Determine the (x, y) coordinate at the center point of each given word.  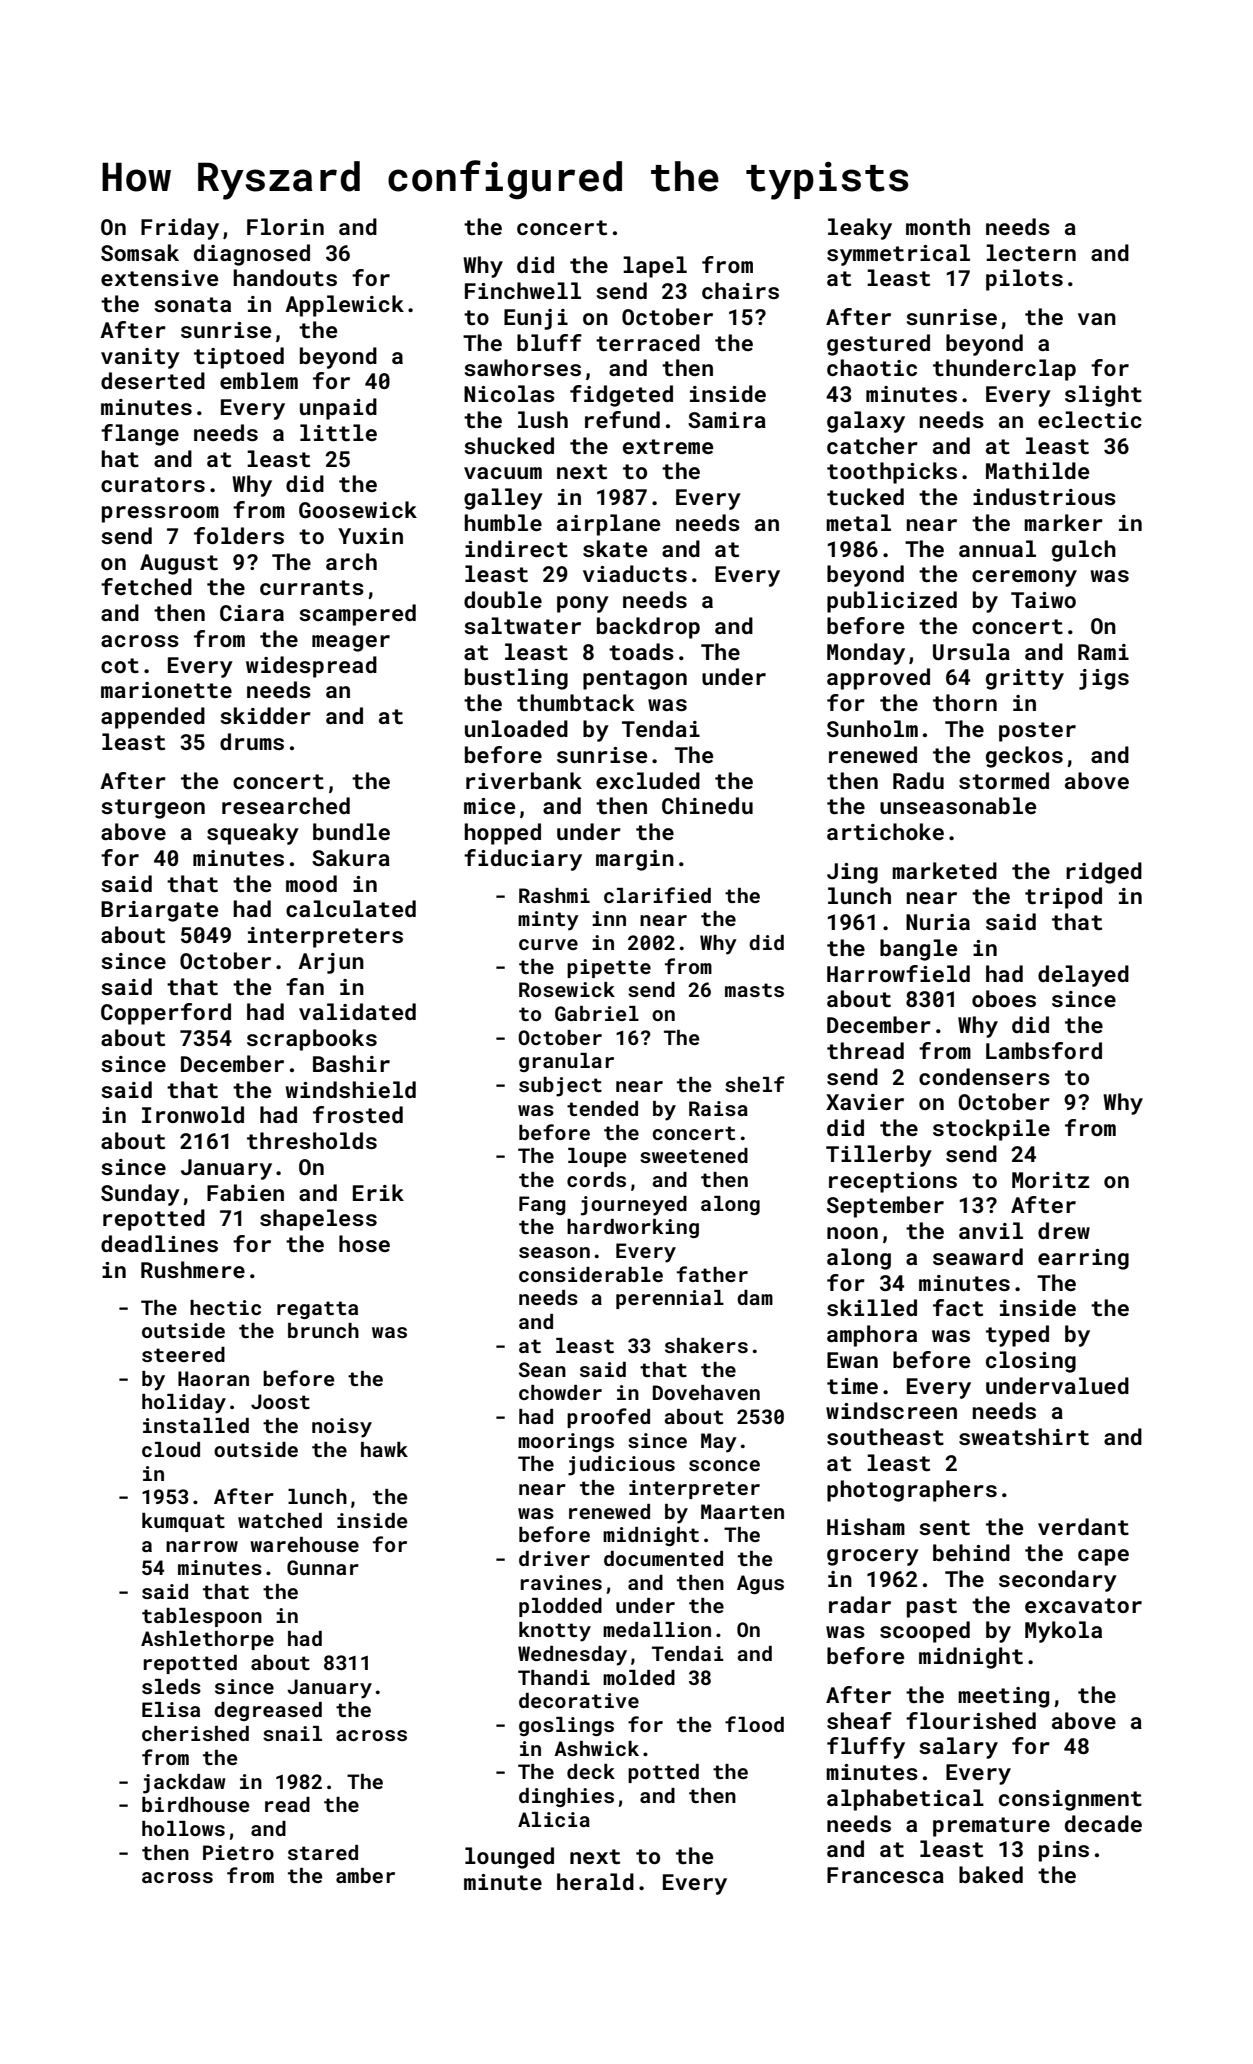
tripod (1063, 898)
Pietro (238, 1852)
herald (595, 1881)
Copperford (166, 1014)
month (938, 226)
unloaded (516, 728)
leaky (860, 229)
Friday (180, 229)
